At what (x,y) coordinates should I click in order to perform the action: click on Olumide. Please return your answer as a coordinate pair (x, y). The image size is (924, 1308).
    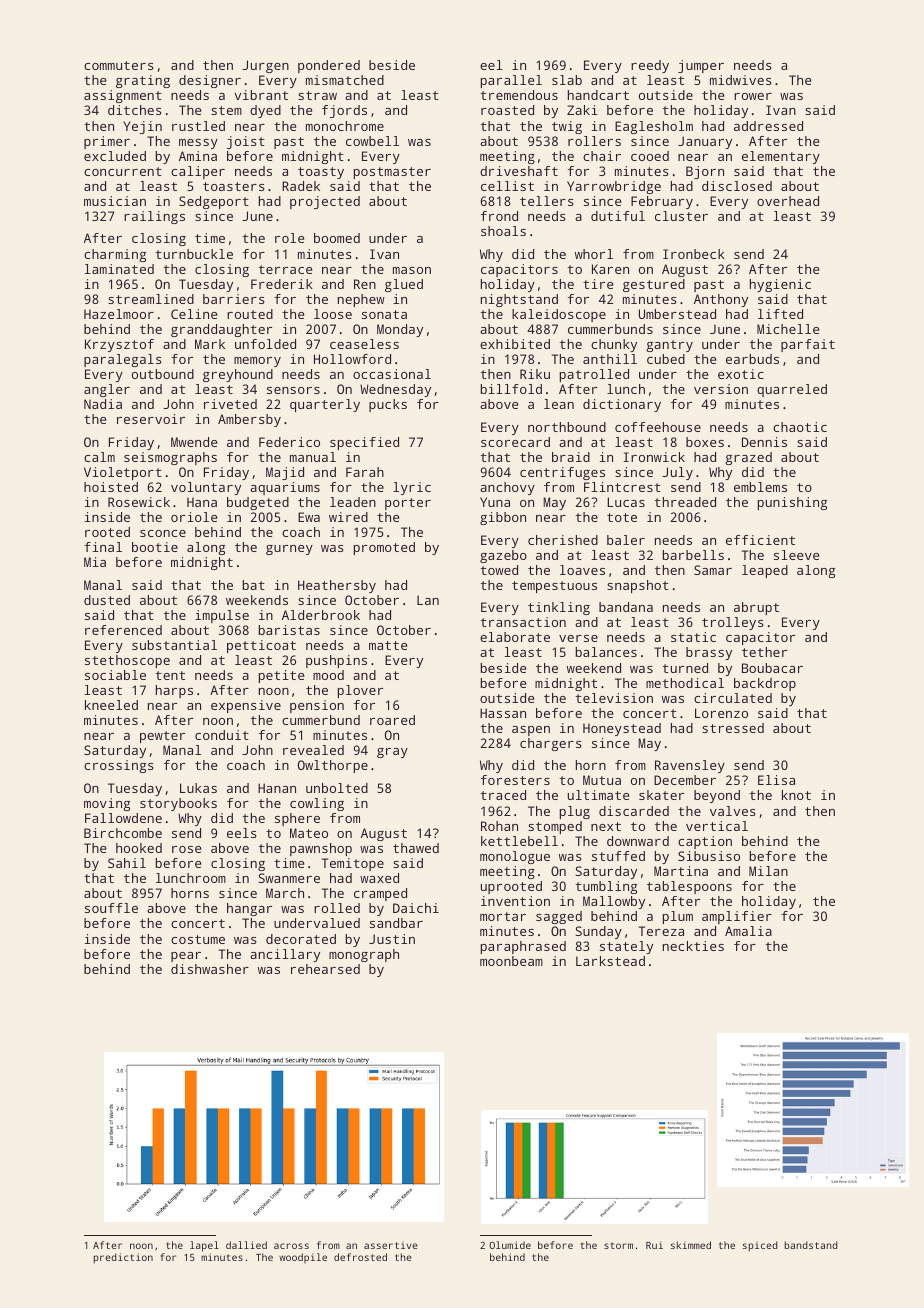
    Looking at the image, I should click on (510, 1245).
